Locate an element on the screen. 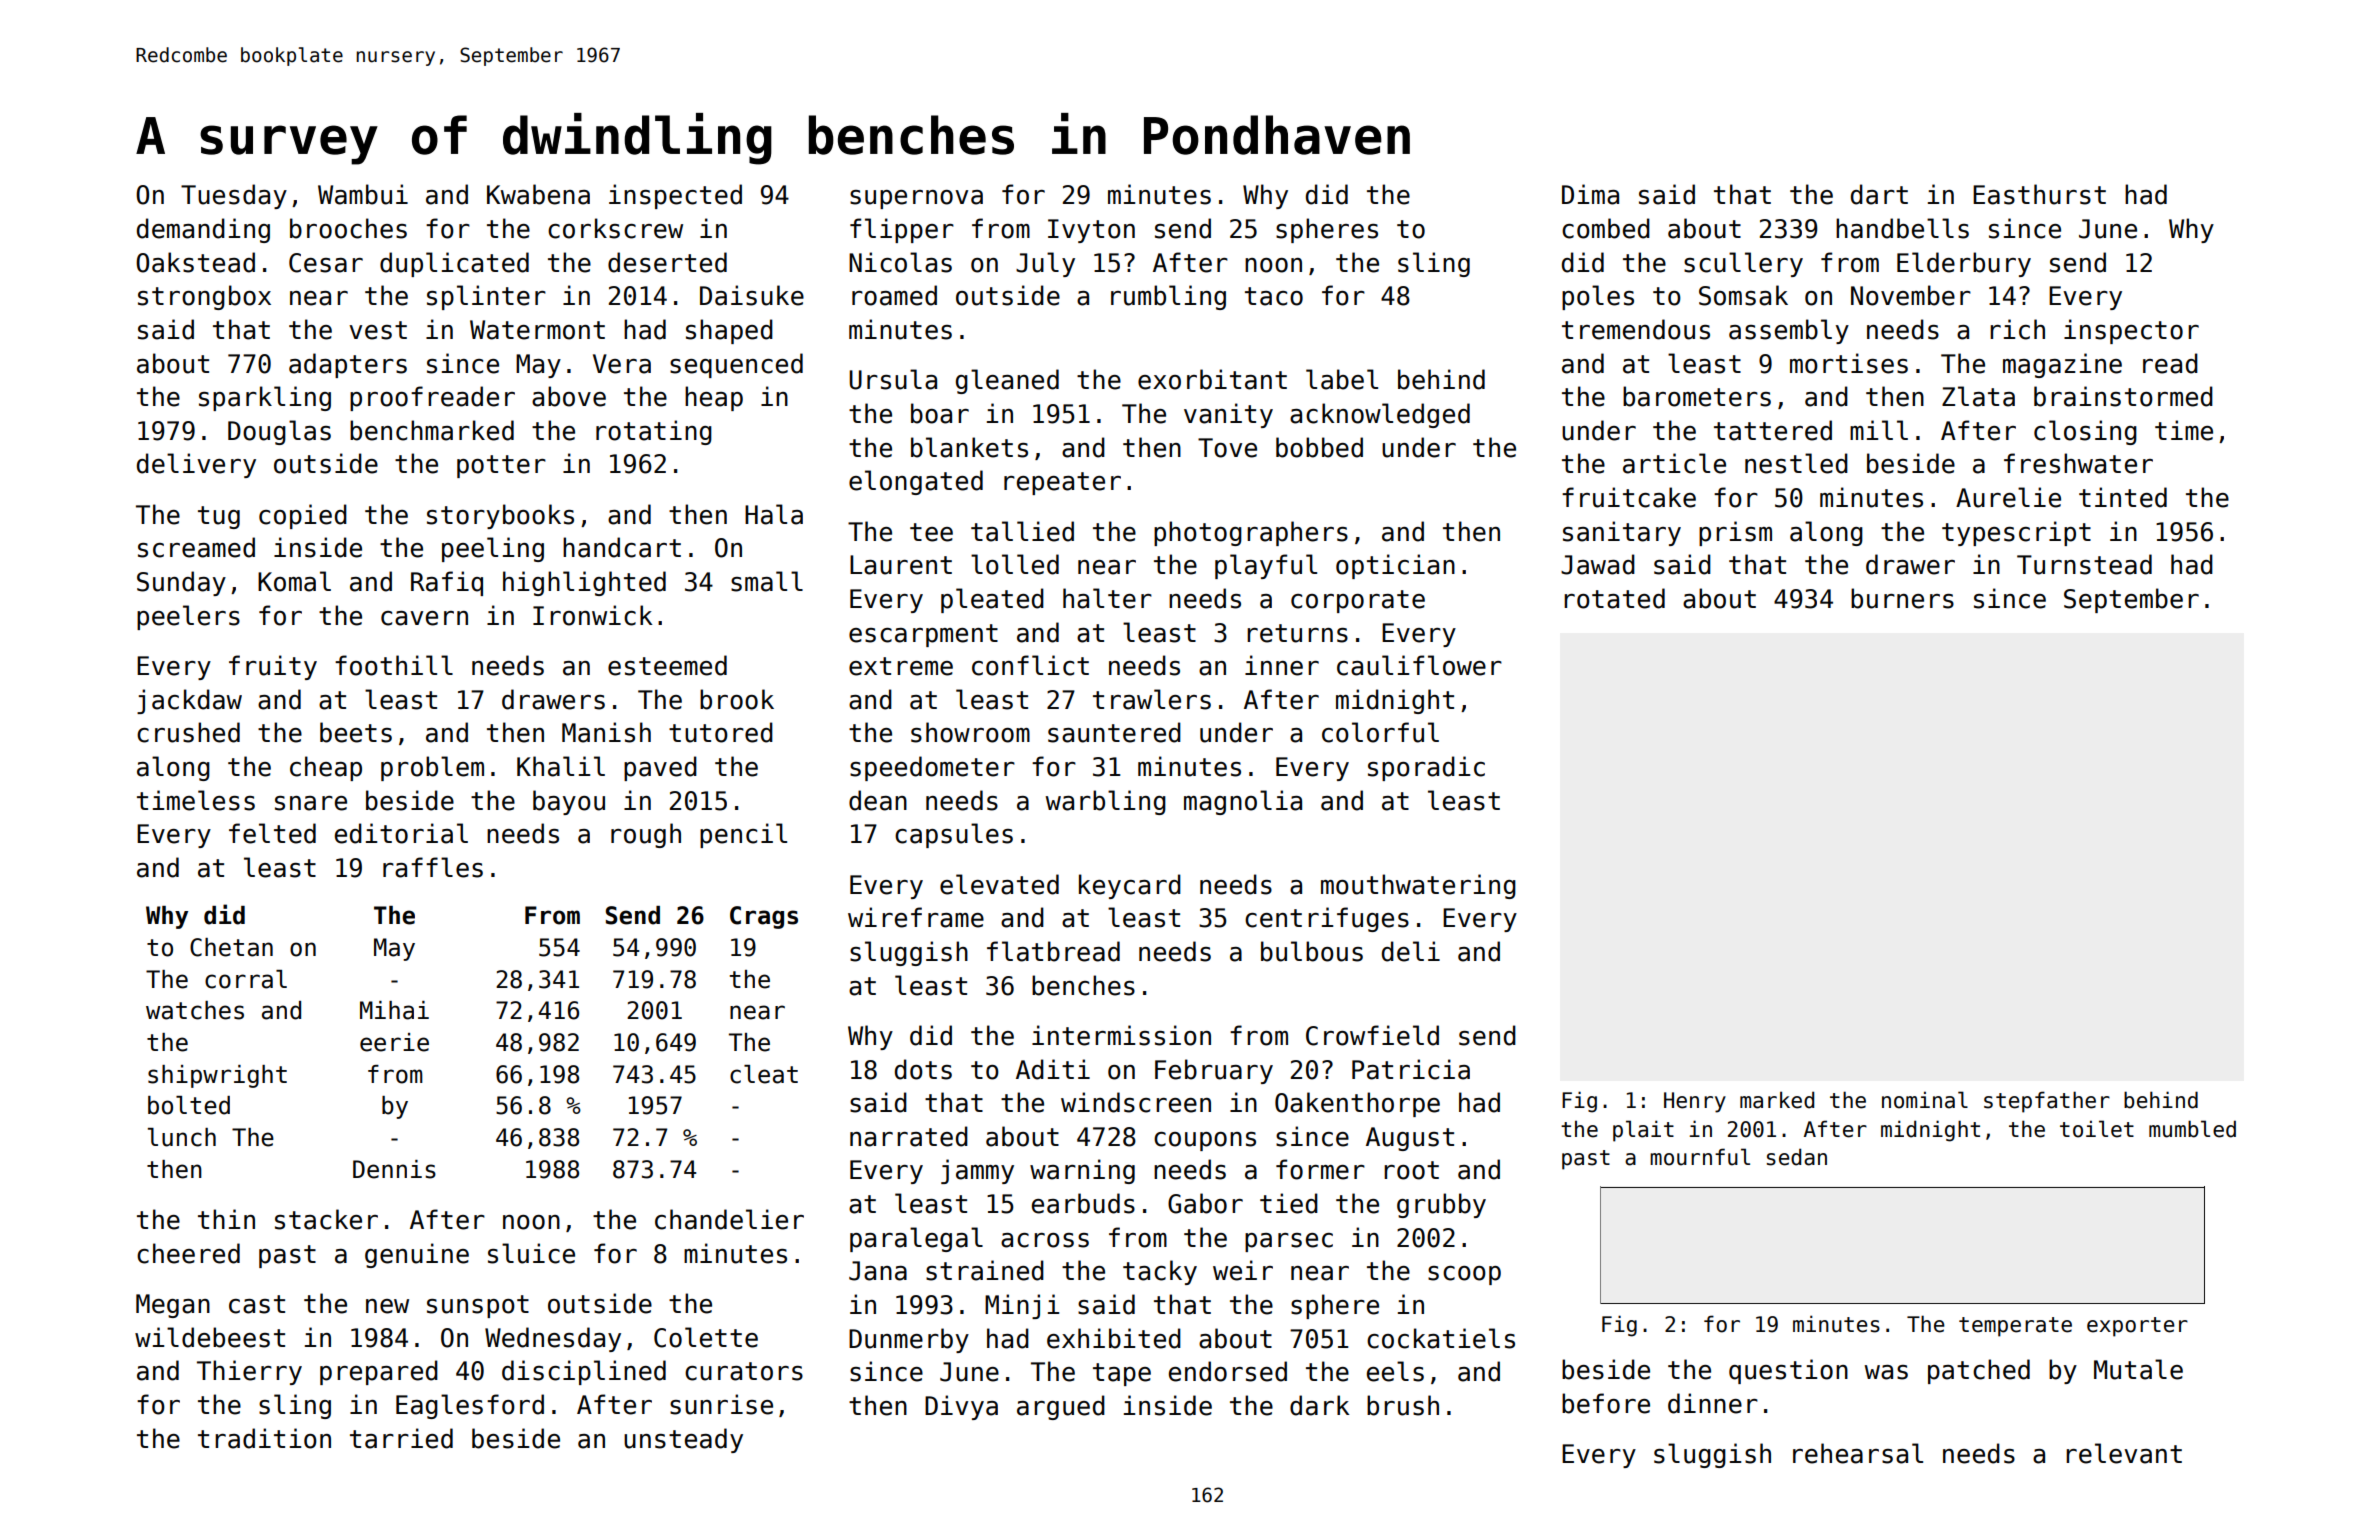 Image resolution: width=2380 pixels, height=1540 pixels. Easthurst is located at coordinates (2039, 194).
